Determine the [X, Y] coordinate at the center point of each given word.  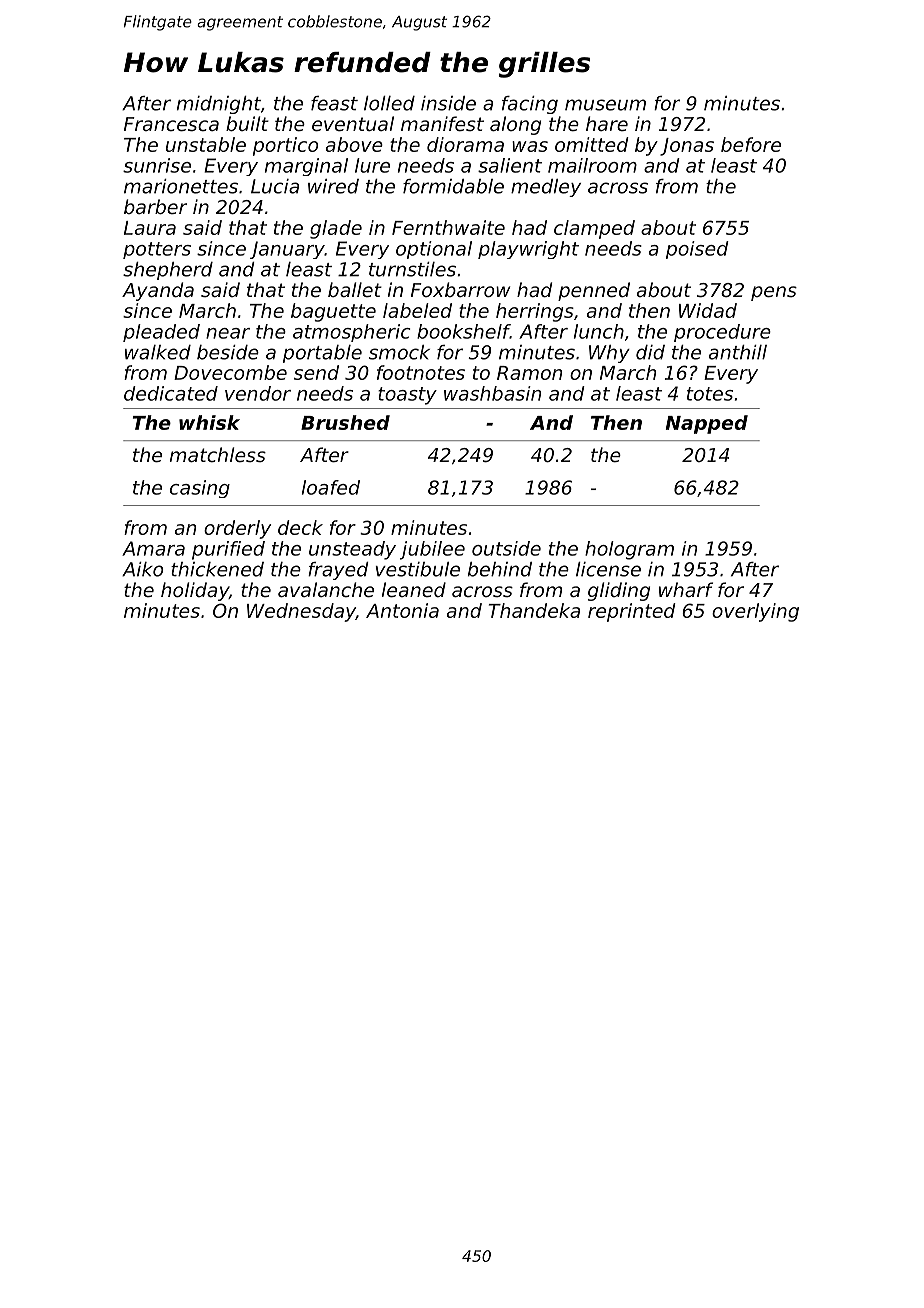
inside [448, 103]
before [751, 144]
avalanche [326, 589]
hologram [629, 550]
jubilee [432, 550]
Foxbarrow [460, 289]
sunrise [157, 165]
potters [157, 250]
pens [774, 293]
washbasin [492, 393]
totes [710, 394]
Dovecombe [230, 372]
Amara [153, 548]
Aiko [142, 569]
